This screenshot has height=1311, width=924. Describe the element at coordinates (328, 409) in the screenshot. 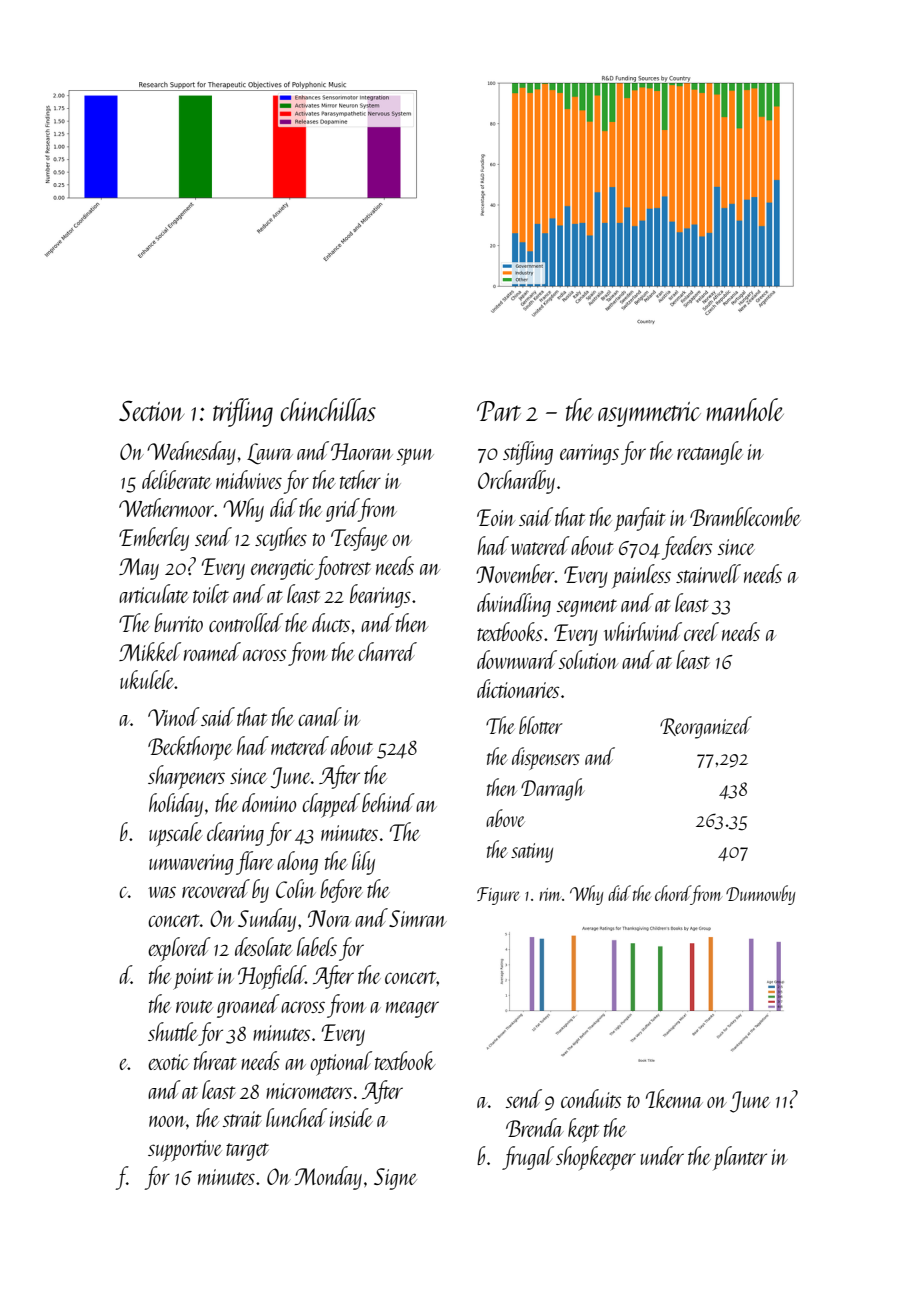

I see `chinchillas` at that location.
